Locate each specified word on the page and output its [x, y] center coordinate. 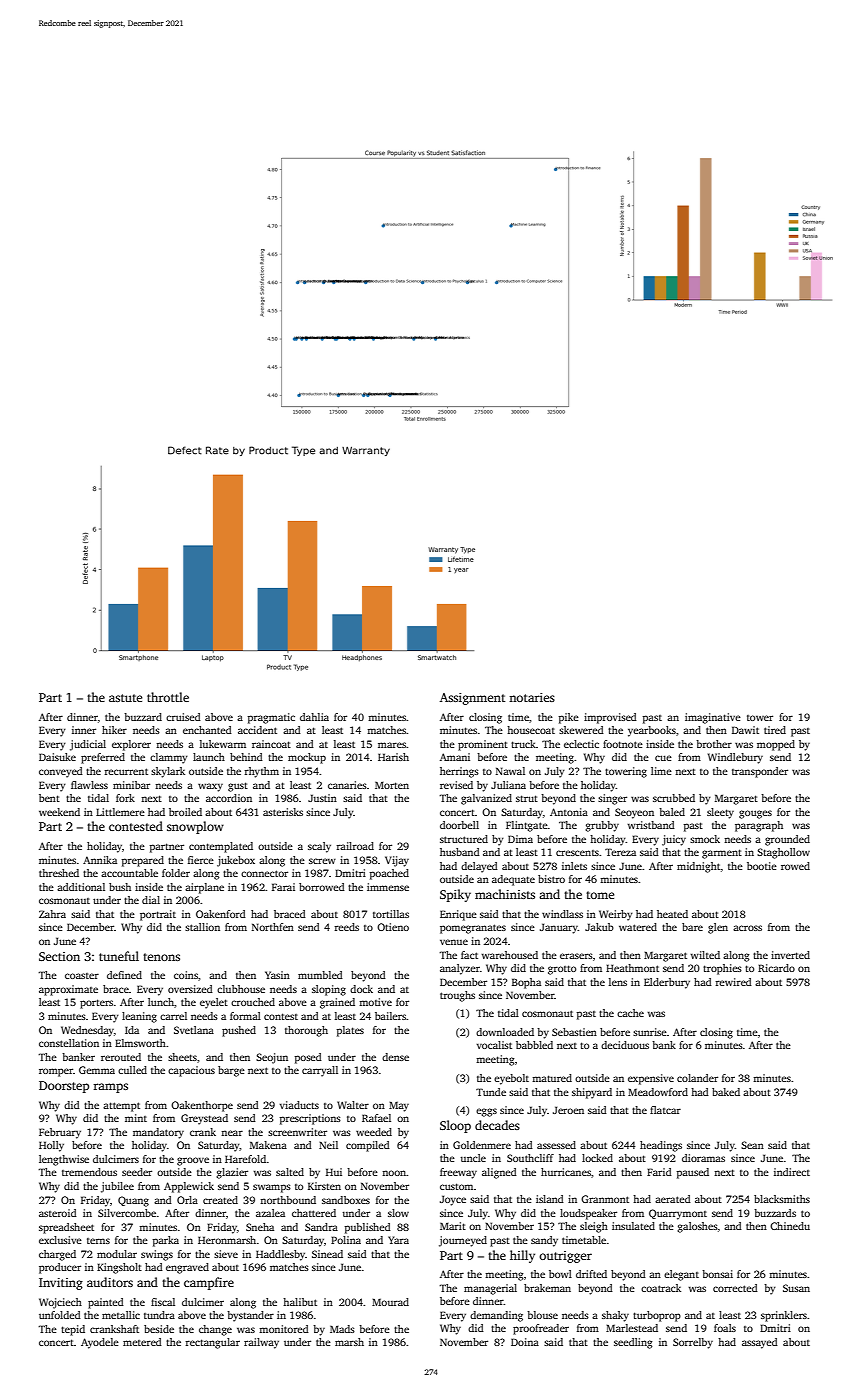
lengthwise [64, 1160]
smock [705, 839]
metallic [121, 1315]
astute [125, 698]
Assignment [472, 699]
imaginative [713, 718]
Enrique [458, 915]
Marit [453, 1226]
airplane [204, 888]
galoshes [697, 1227]
